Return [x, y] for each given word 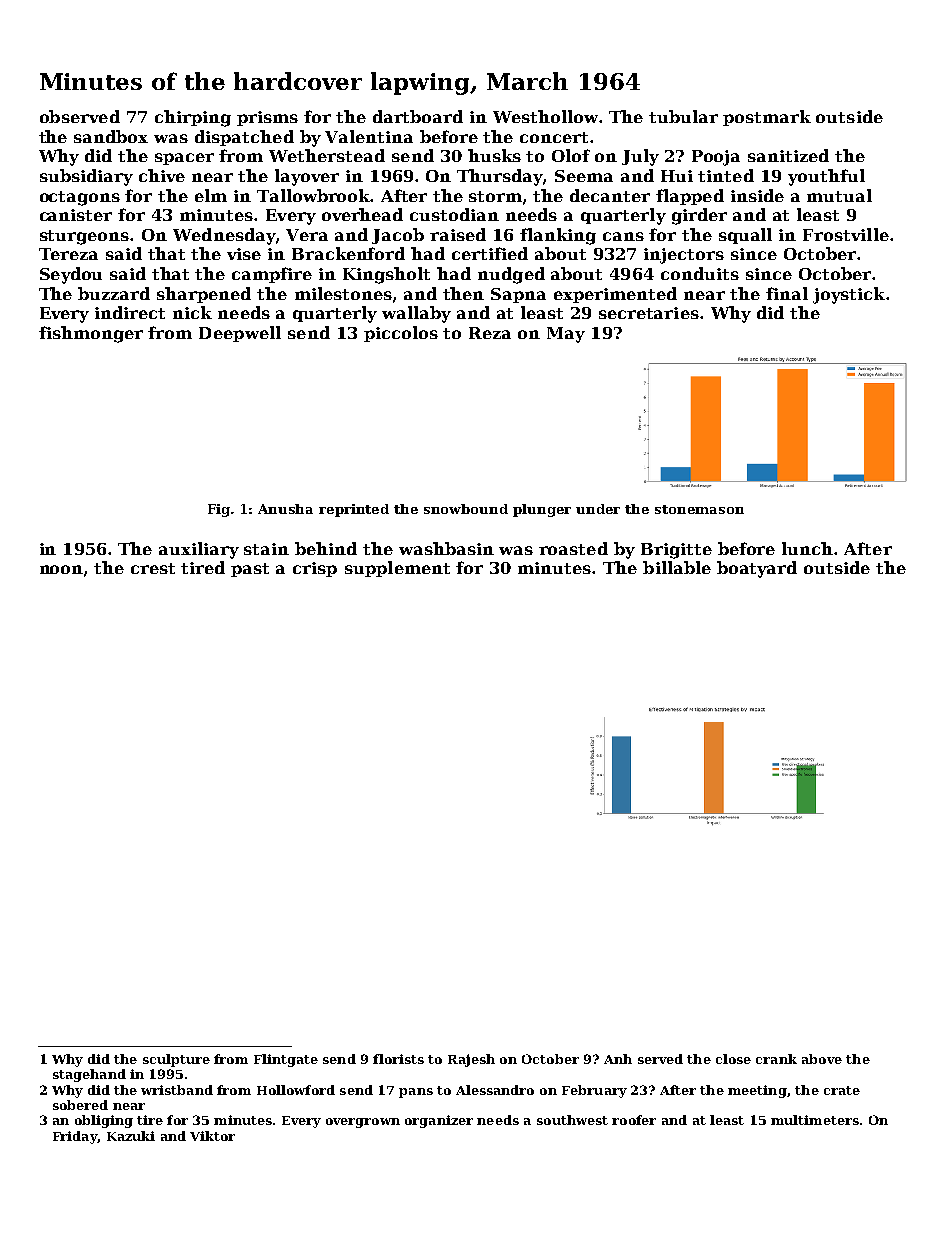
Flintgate [286, 1060]
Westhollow [545, 116]
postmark [767, 118]
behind [326, 548]
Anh [618, 1059]
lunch [807, 548]
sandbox [111, 136]
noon [61, 569]
